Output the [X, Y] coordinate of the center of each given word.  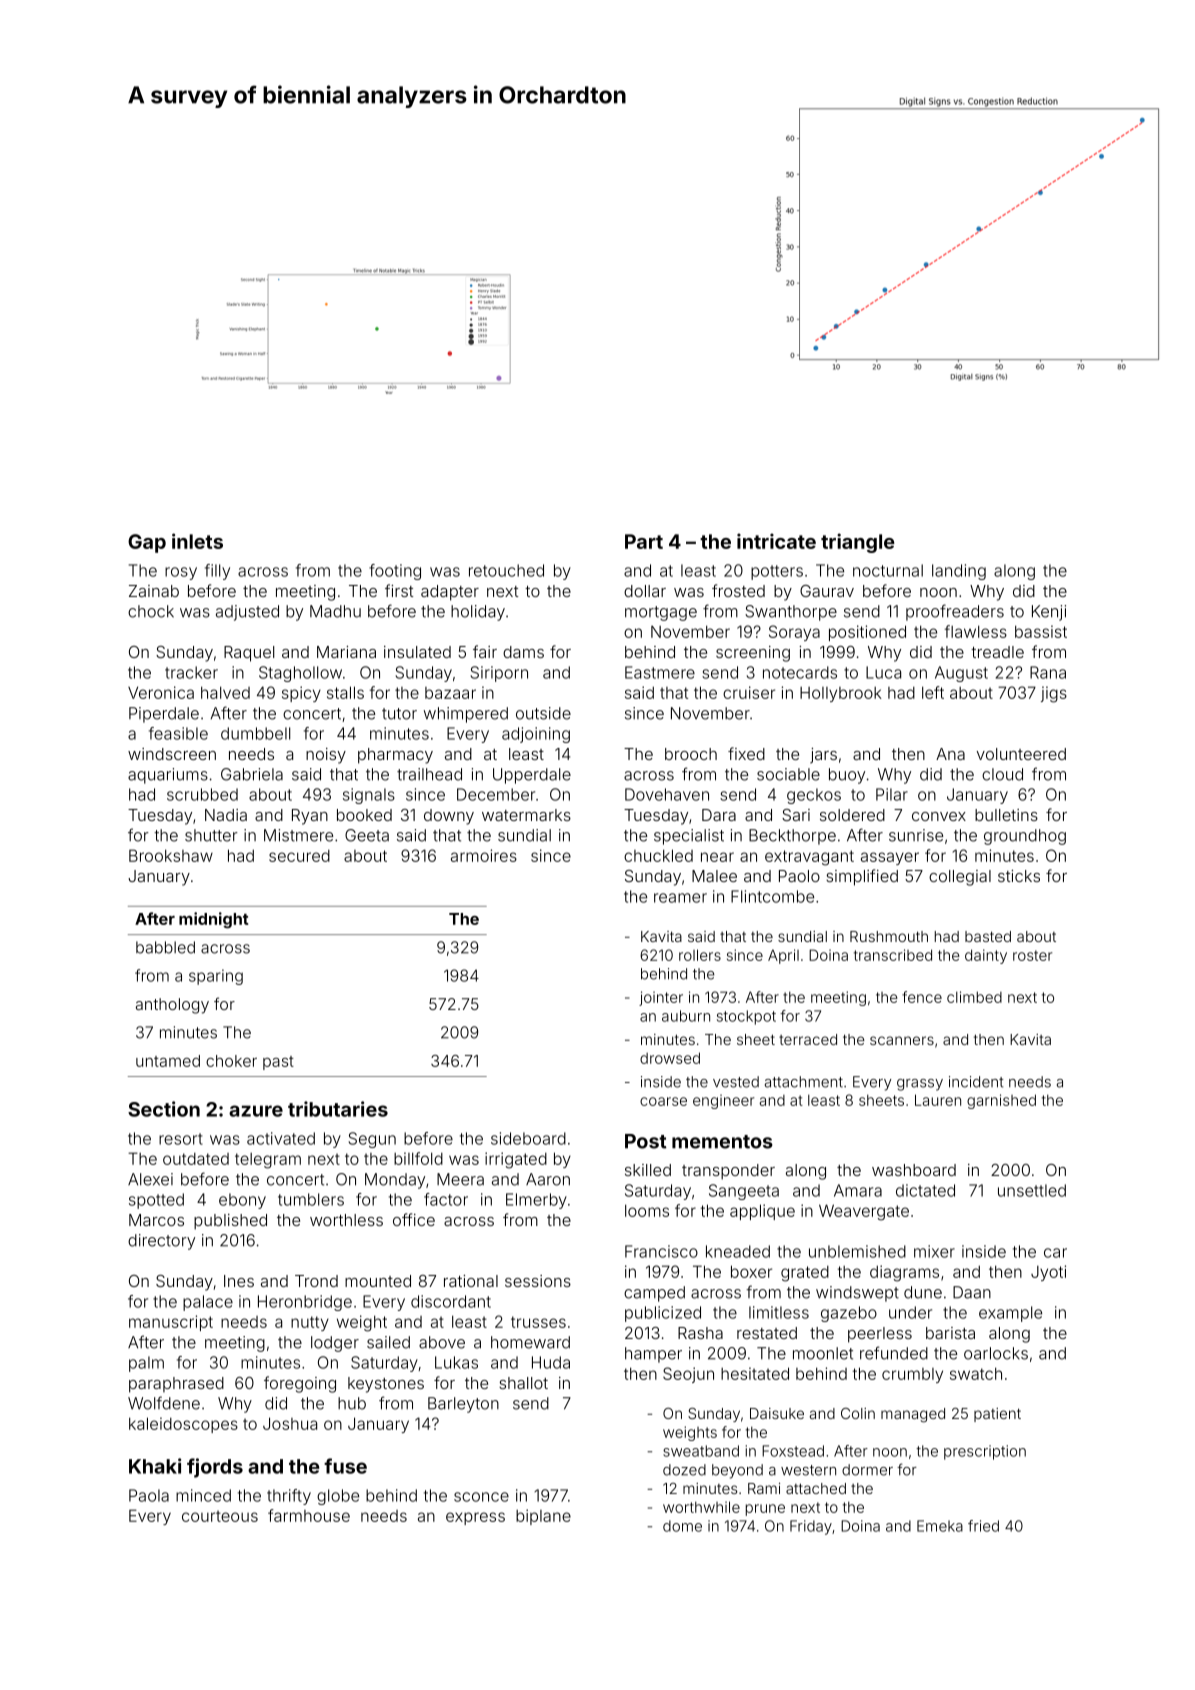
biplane [543, 1517]
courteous [220, 1516]
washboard [914, 1170]
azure [256, 1111]
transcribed [893, 955]
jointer [661, 998]
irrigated [516, 1160]
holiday [478, 613]
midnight [213, 920]
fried [983, 1526]
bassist [1041, 631]
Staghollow [300, 674]
